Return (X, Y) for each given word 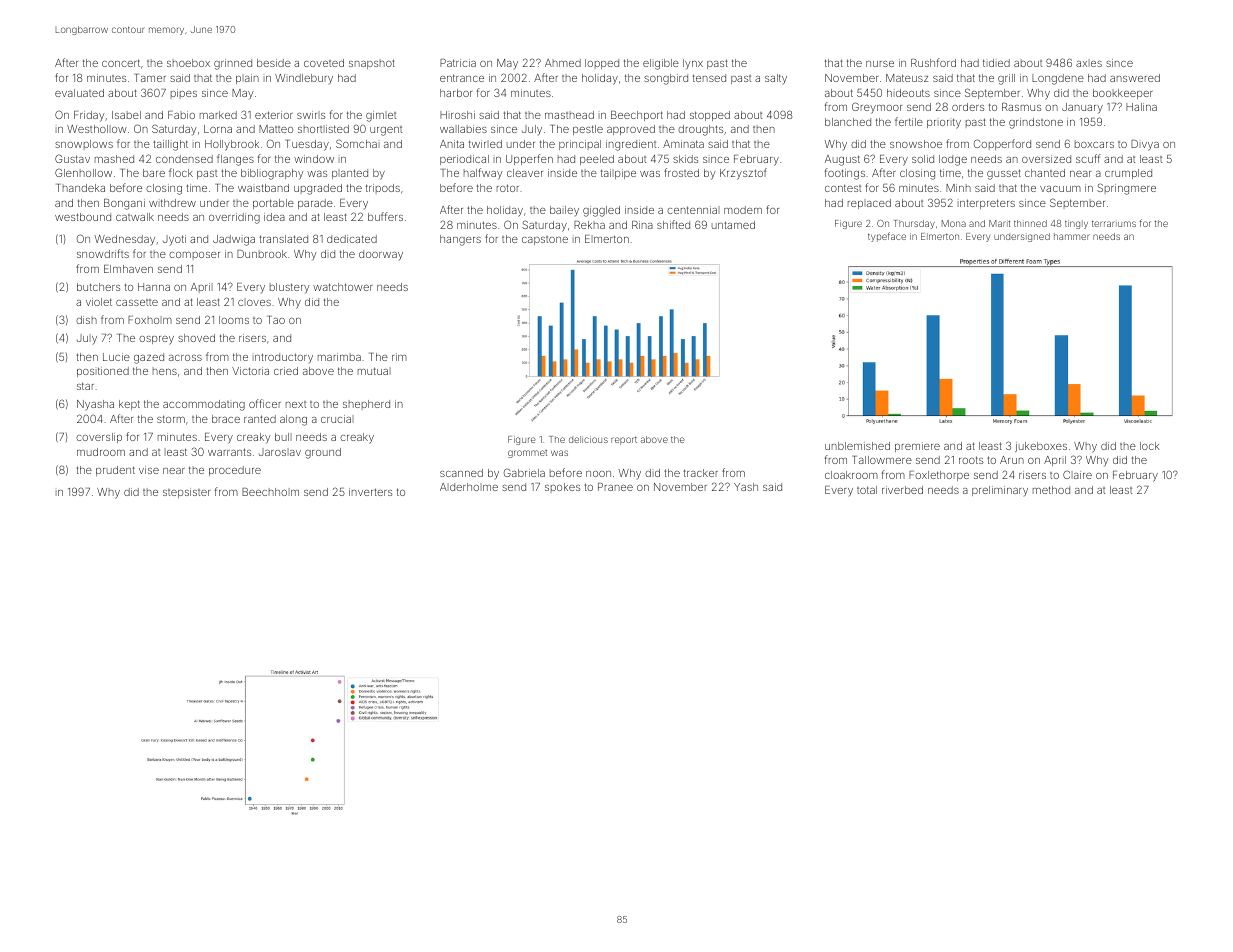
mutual (374, 371)
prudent (115, 471)
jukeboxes (1041, 447)
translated (283, 239)
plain (247, 79)
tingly (1076, 224)
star (85, 386)
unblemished (857, 446)
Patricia (458, 63)
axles (1089, 63)
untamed (733, 225)
